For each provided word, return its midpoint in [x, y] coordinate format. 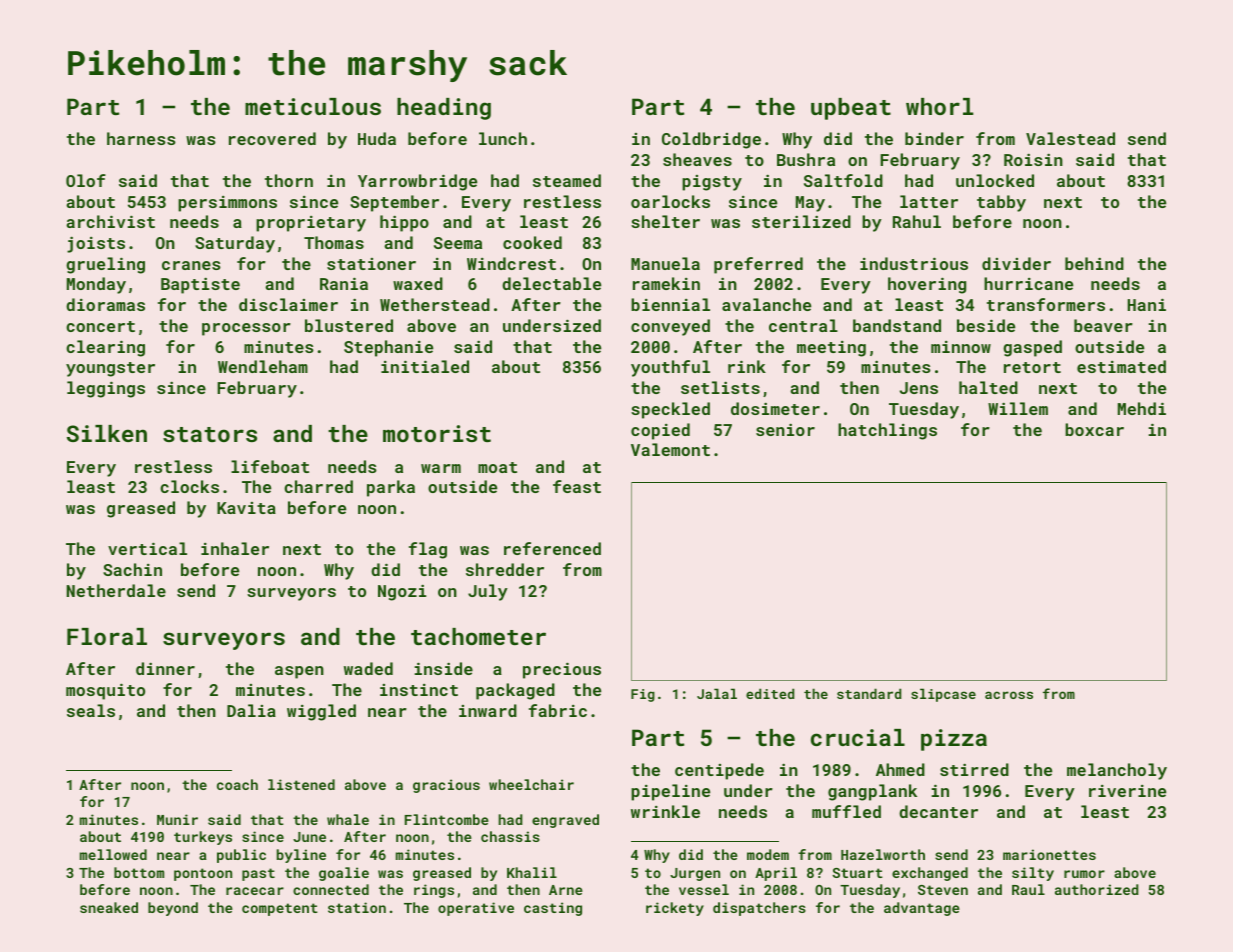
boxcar [1094, 429]
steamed [567, 180]
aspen [299, 672]
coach [237, 784]
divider [1016, 263]
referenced [552, 548]
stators [210, 434]
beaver [1103, 325]
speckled [670, 410]
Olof [86, 180]
